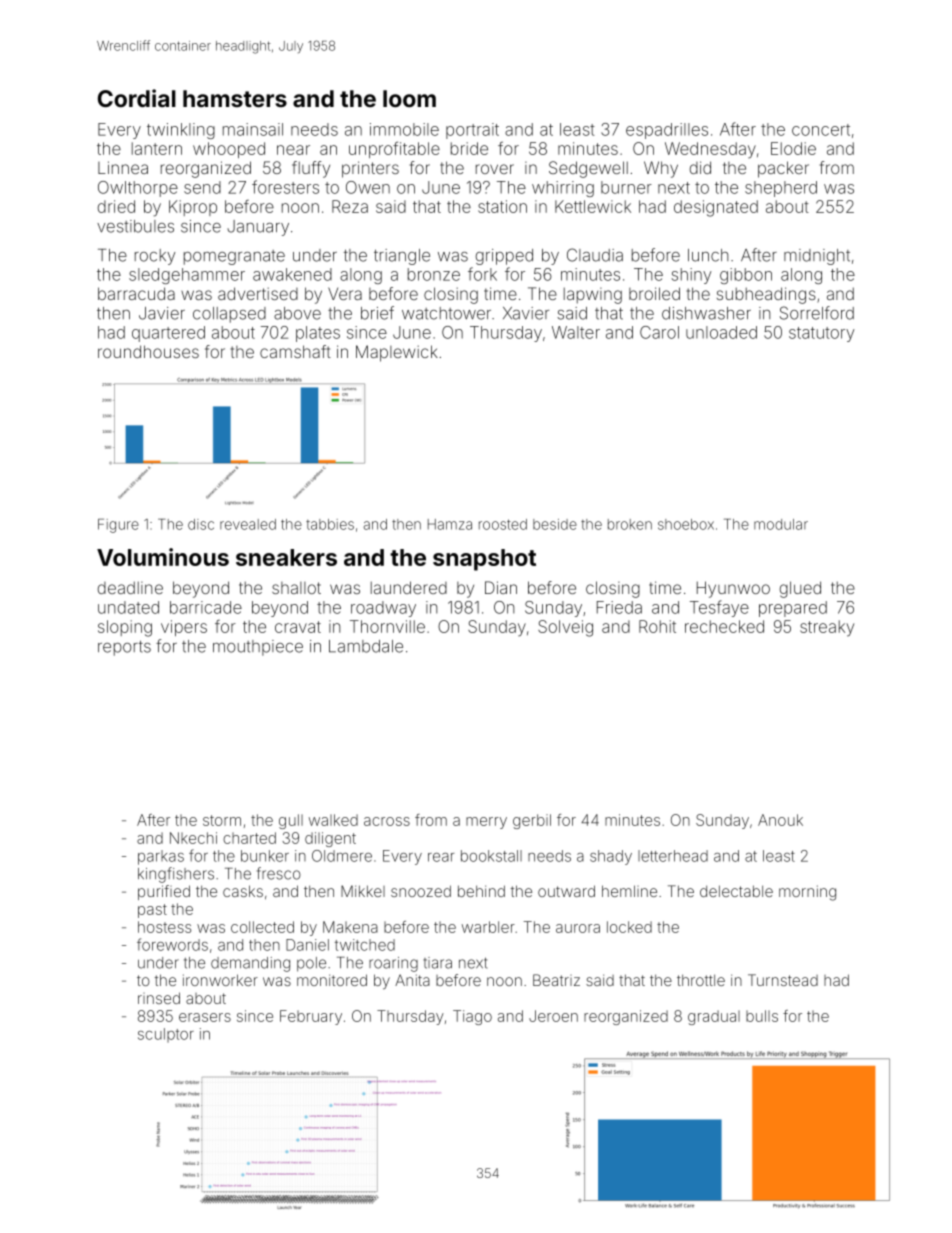 This image has width=952, height=1233. I want to click on portrait, so click(472, 131).
